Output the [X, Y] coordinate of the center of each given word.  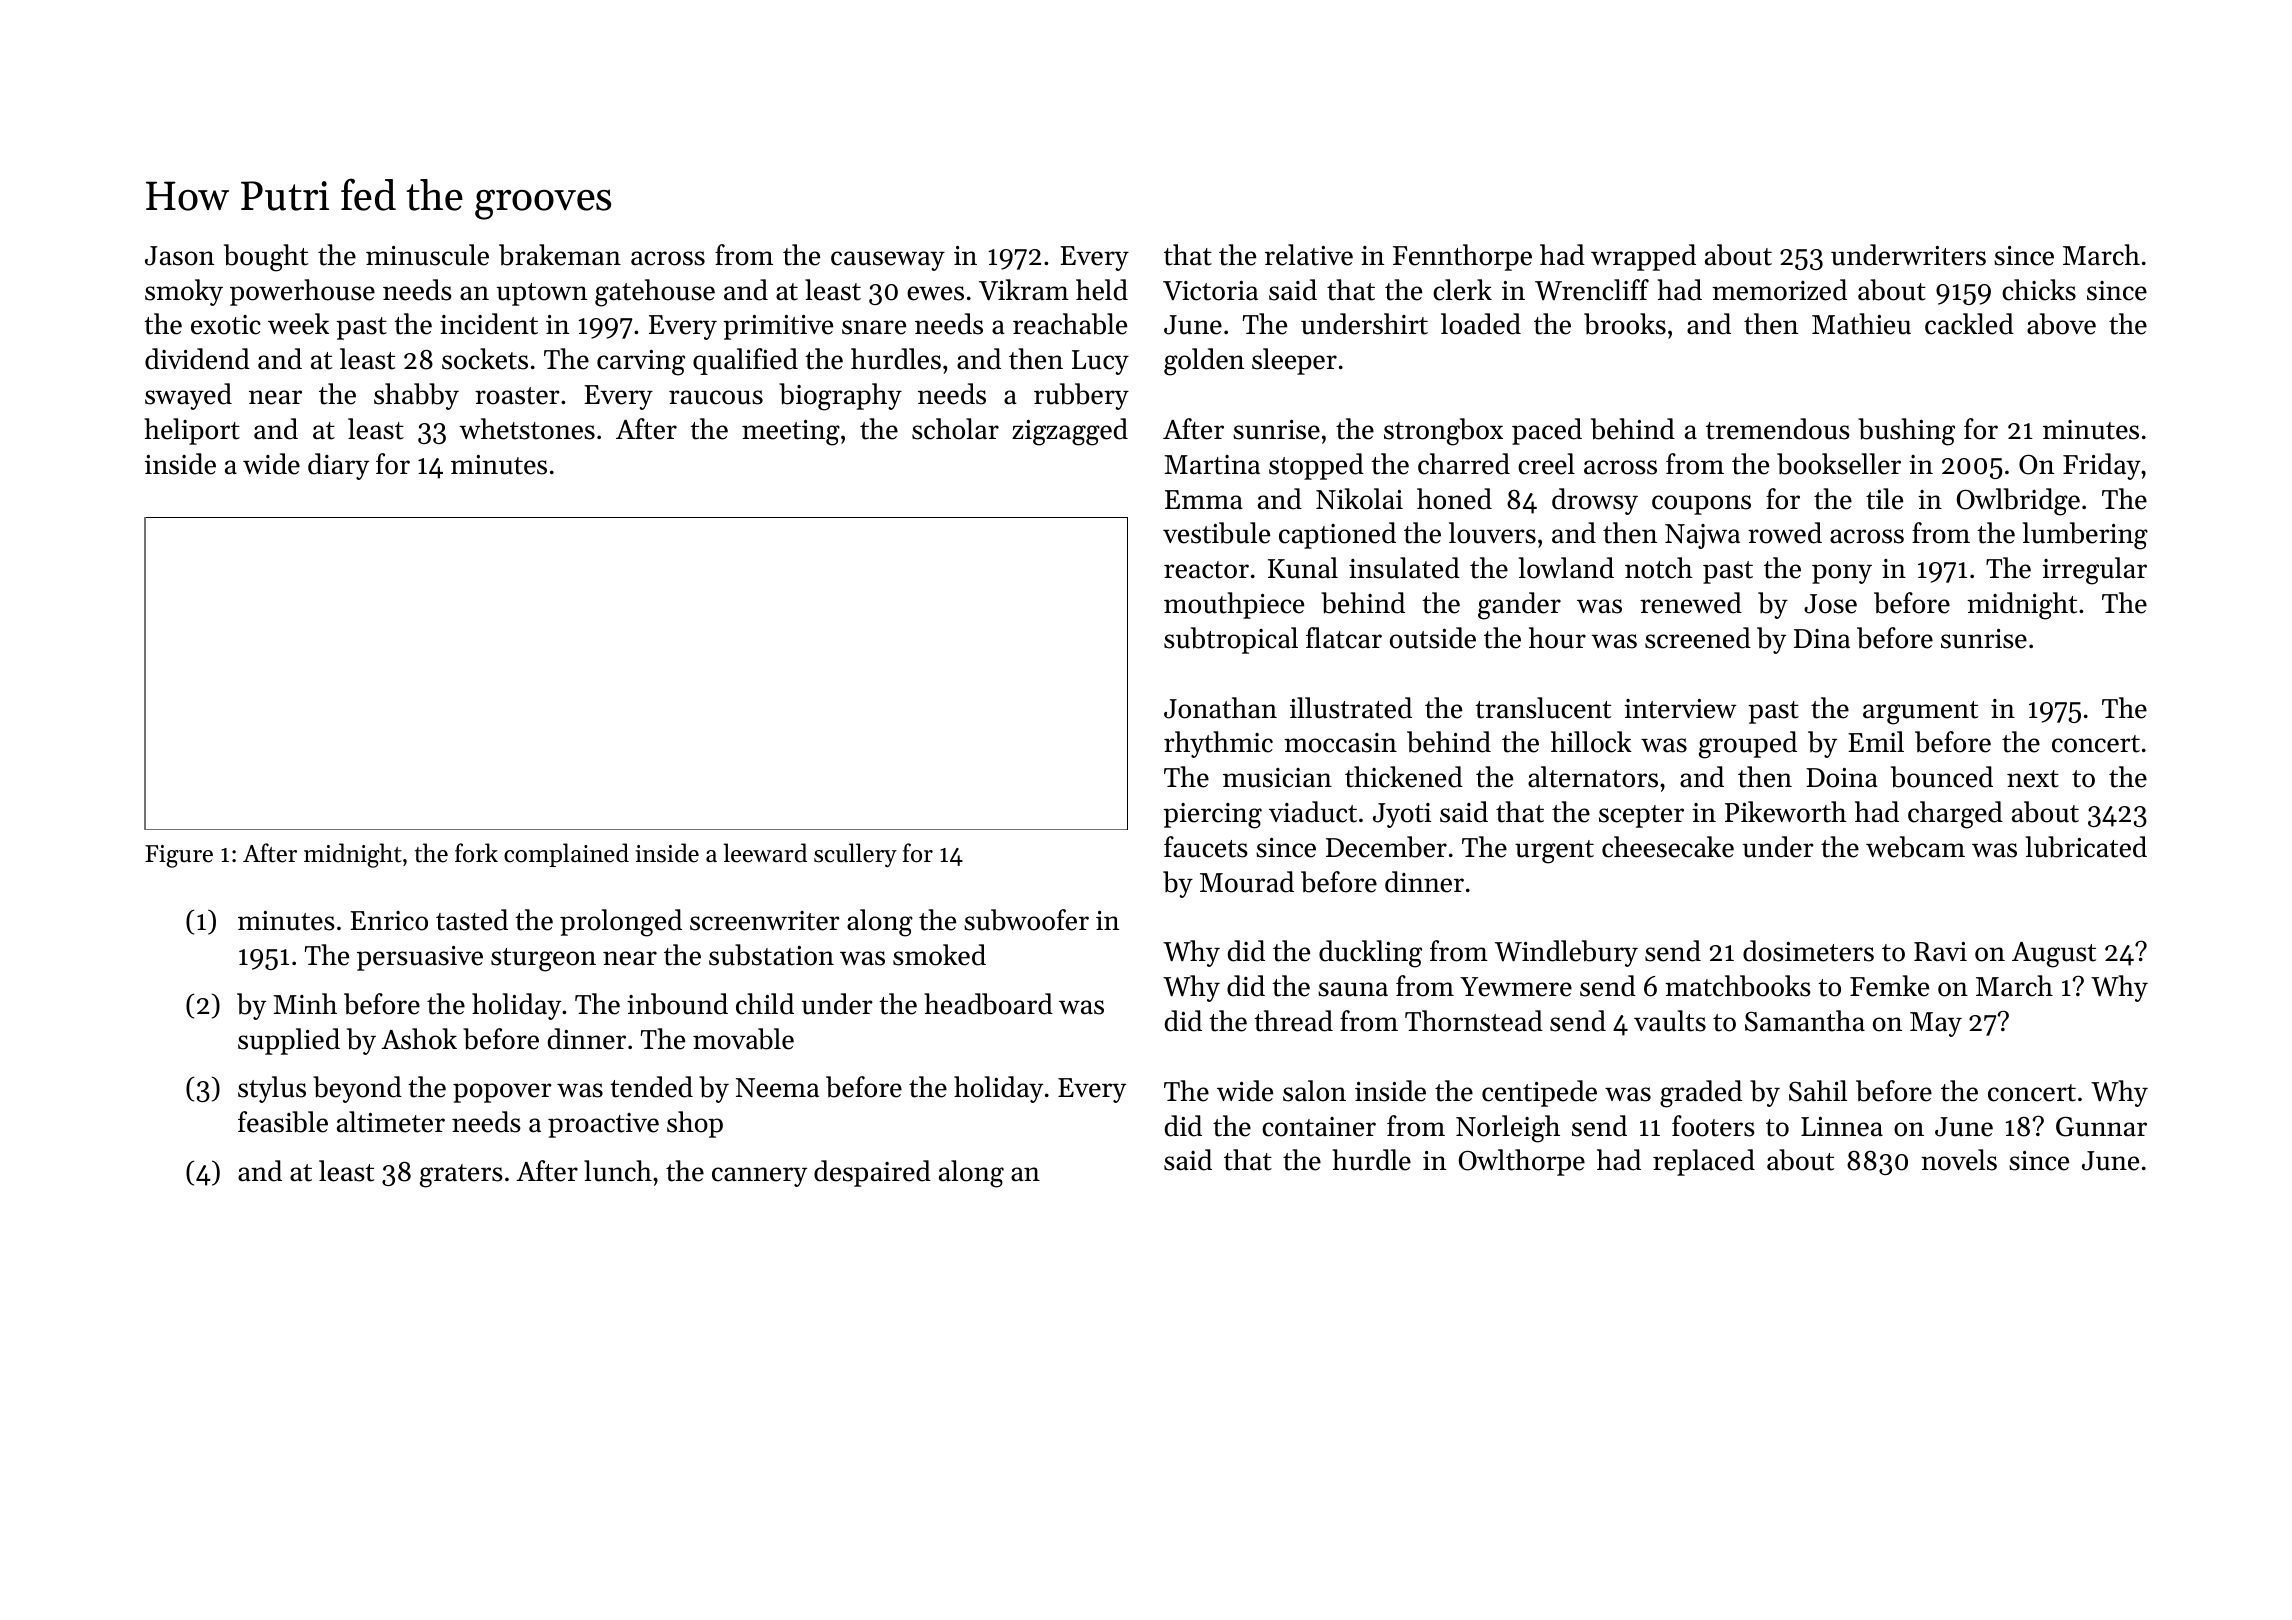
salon [1314, 1091]
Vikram [1024, 290]
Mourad [1247, 882]
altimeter [391, 1122]
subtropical [1231, 640]
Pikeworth [1786, 812]
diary [338, 466]
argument [1920, 713]
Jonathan [1220, 708]
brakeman [560, 255]
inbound [677, 1004]
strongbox [1443, 432]
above [2061, 324]
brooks [1625, 324]
